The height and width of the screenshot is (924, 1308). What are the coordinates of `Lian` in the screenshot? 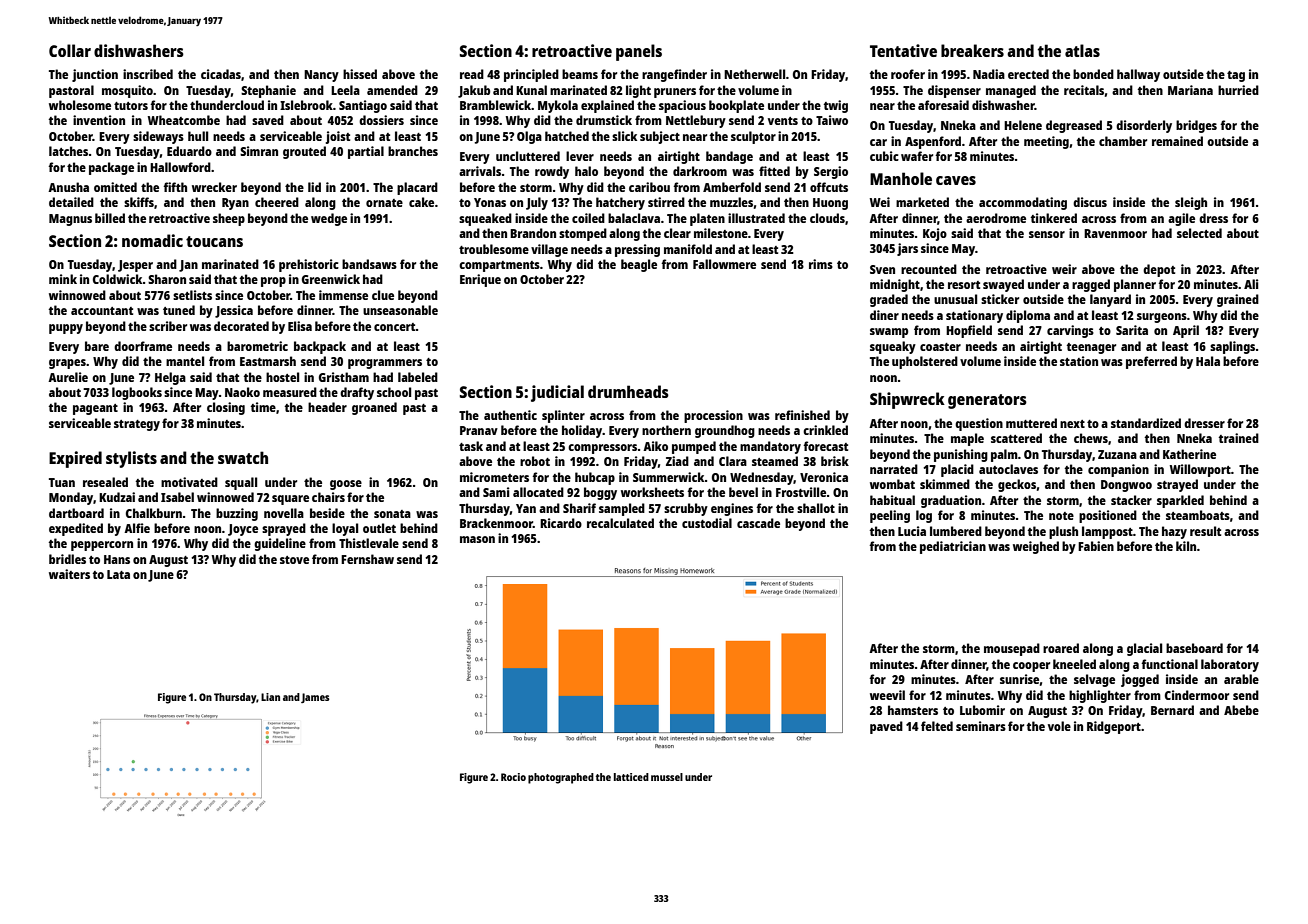 It's located at (270, 697).
